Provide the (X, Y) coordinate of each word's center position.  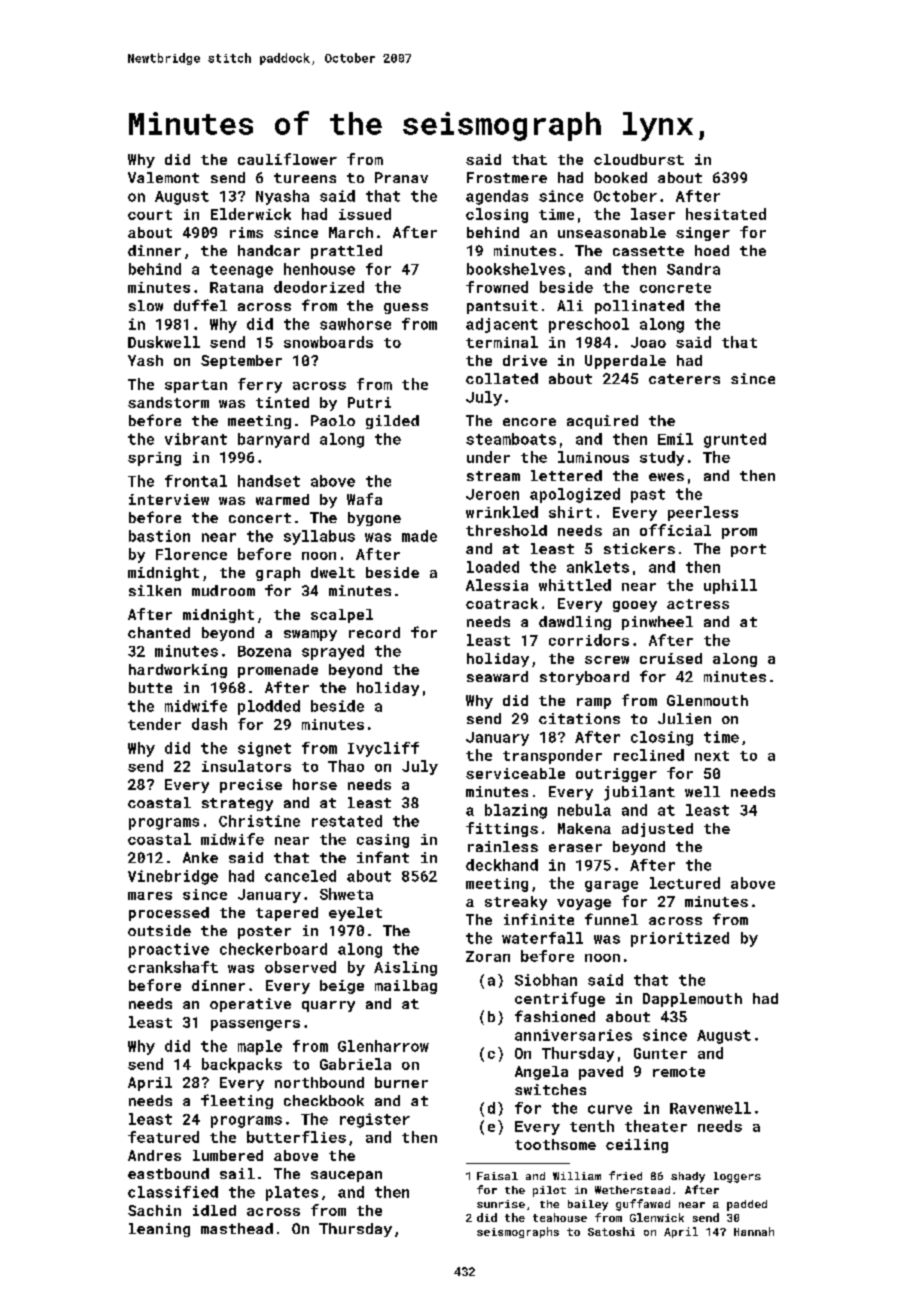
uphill (730, 586)
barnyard (273, 440)
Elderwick (251, 214)
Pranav (401, 177)
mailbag (406, 987)
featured (163, 1137)
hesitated (726, 214)
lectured (685, 883)
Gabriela (355, 1064)
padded (747, 1205)
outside (159, 930)
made (419, 536)
